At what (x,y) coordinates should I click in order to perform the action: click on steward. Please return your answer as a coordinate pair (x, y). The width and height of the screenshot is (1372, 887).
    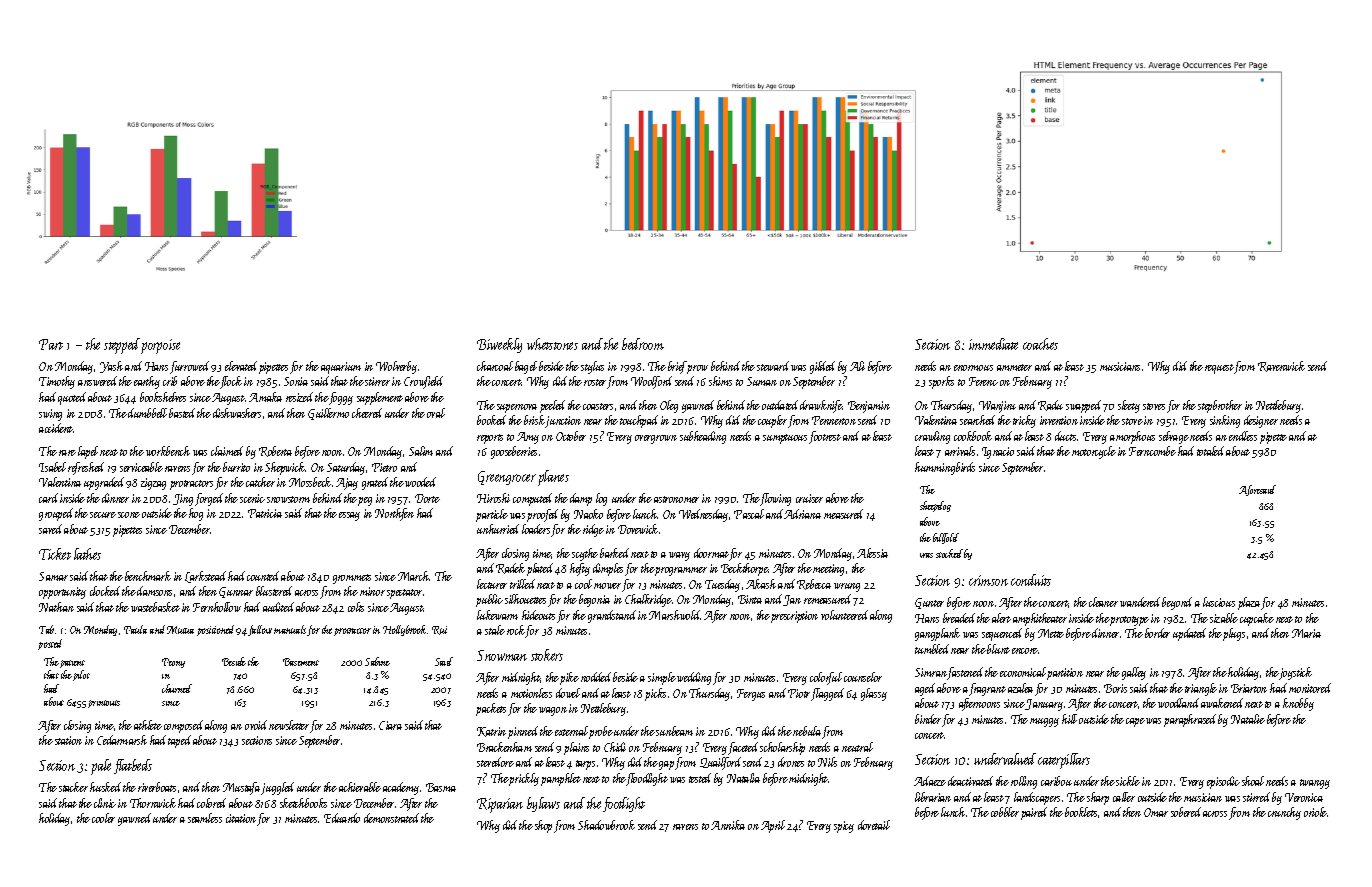
    Looking at the image, I should click on (773, 366).
